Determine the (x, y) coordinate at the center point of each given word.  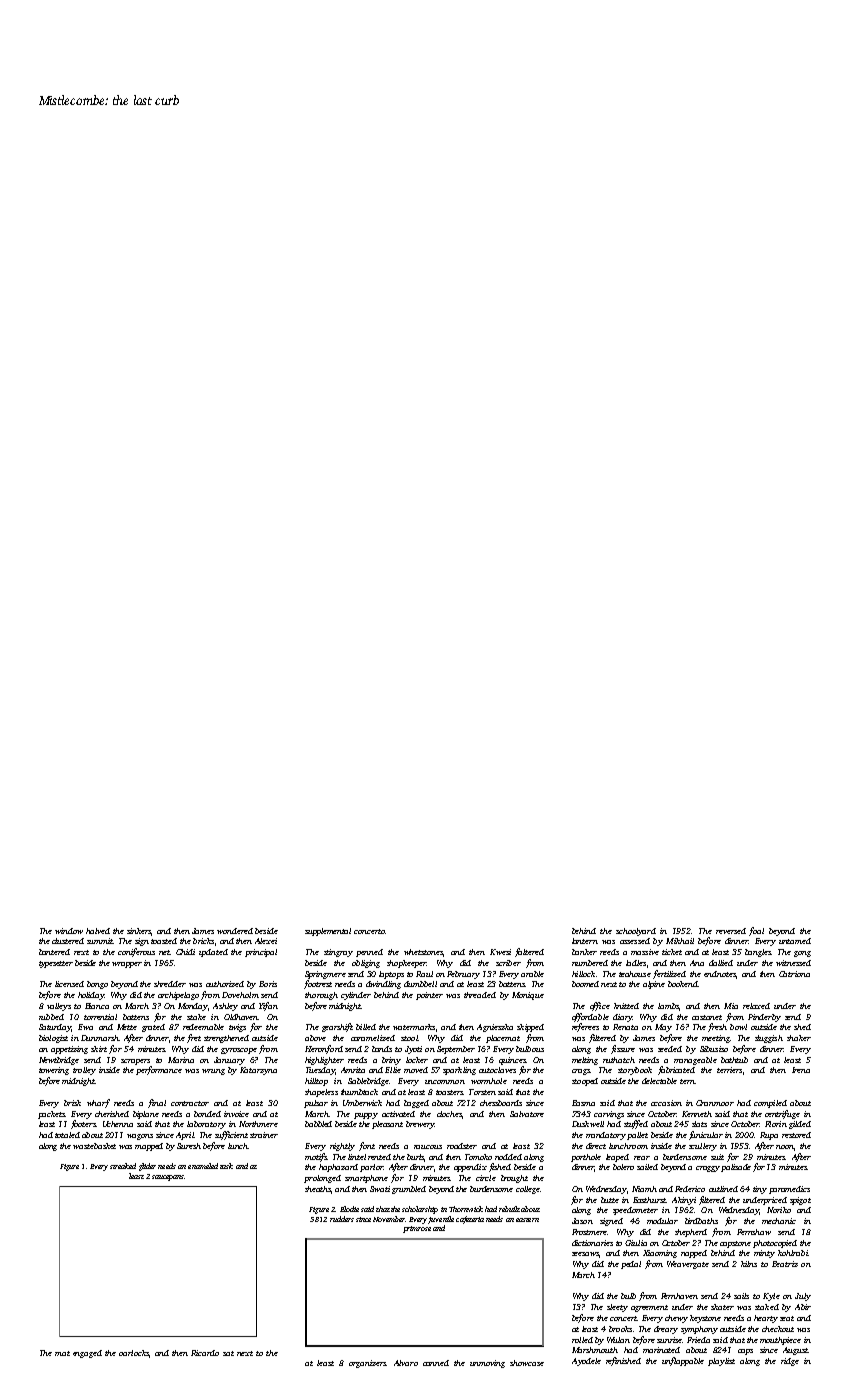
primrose (417, 1229)
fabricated (676, 1070)
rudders (342, 1219)
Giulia (636, 1243)
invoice (236, 1114)
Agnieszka (495, 1028)
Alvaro (406, 1363)
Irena (801, 1070)
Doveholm (240, 995)
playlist (721, 1362)
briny (391, 1061)
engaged (87, 1354)
